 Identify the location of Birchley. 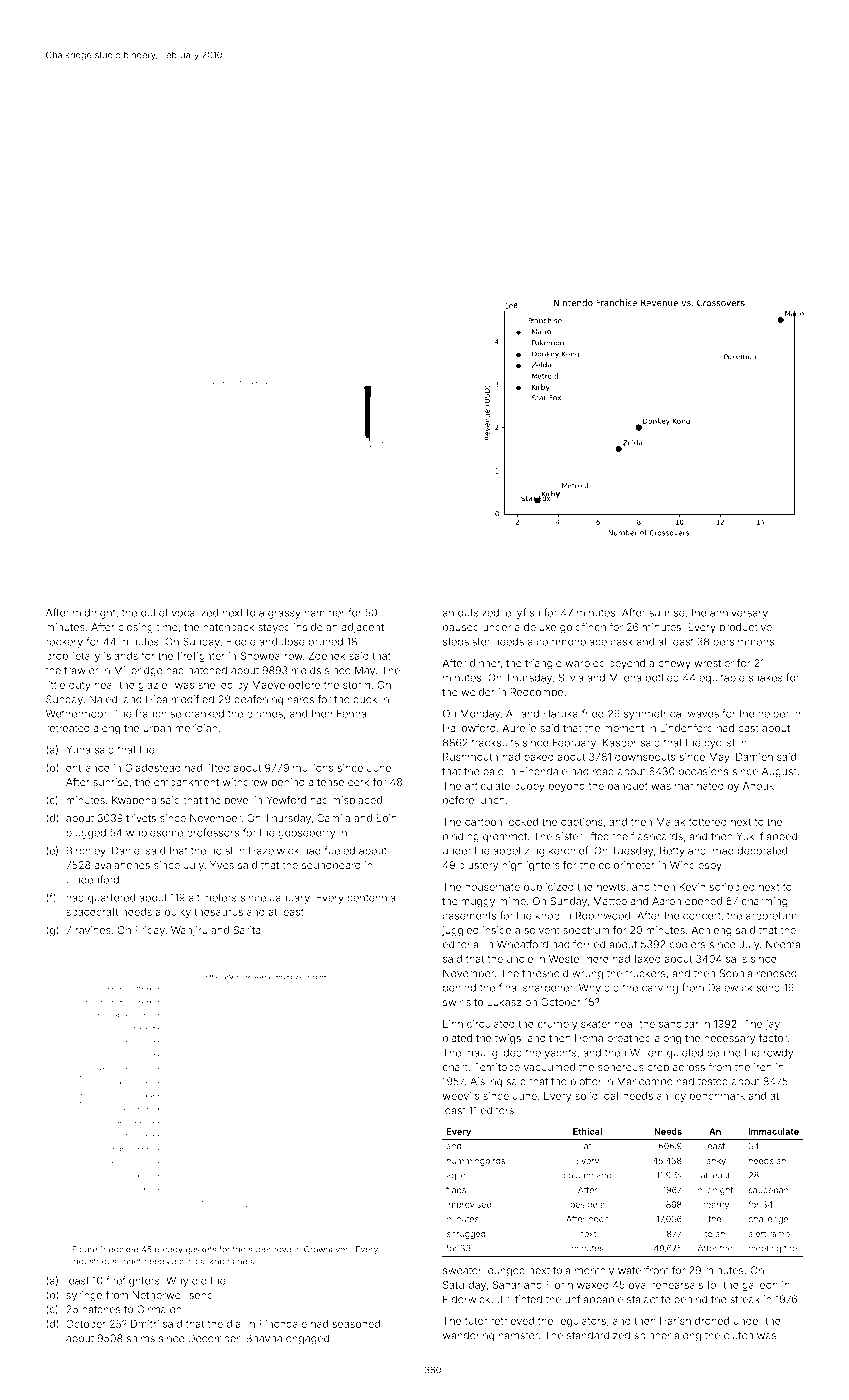
(86, 851).
